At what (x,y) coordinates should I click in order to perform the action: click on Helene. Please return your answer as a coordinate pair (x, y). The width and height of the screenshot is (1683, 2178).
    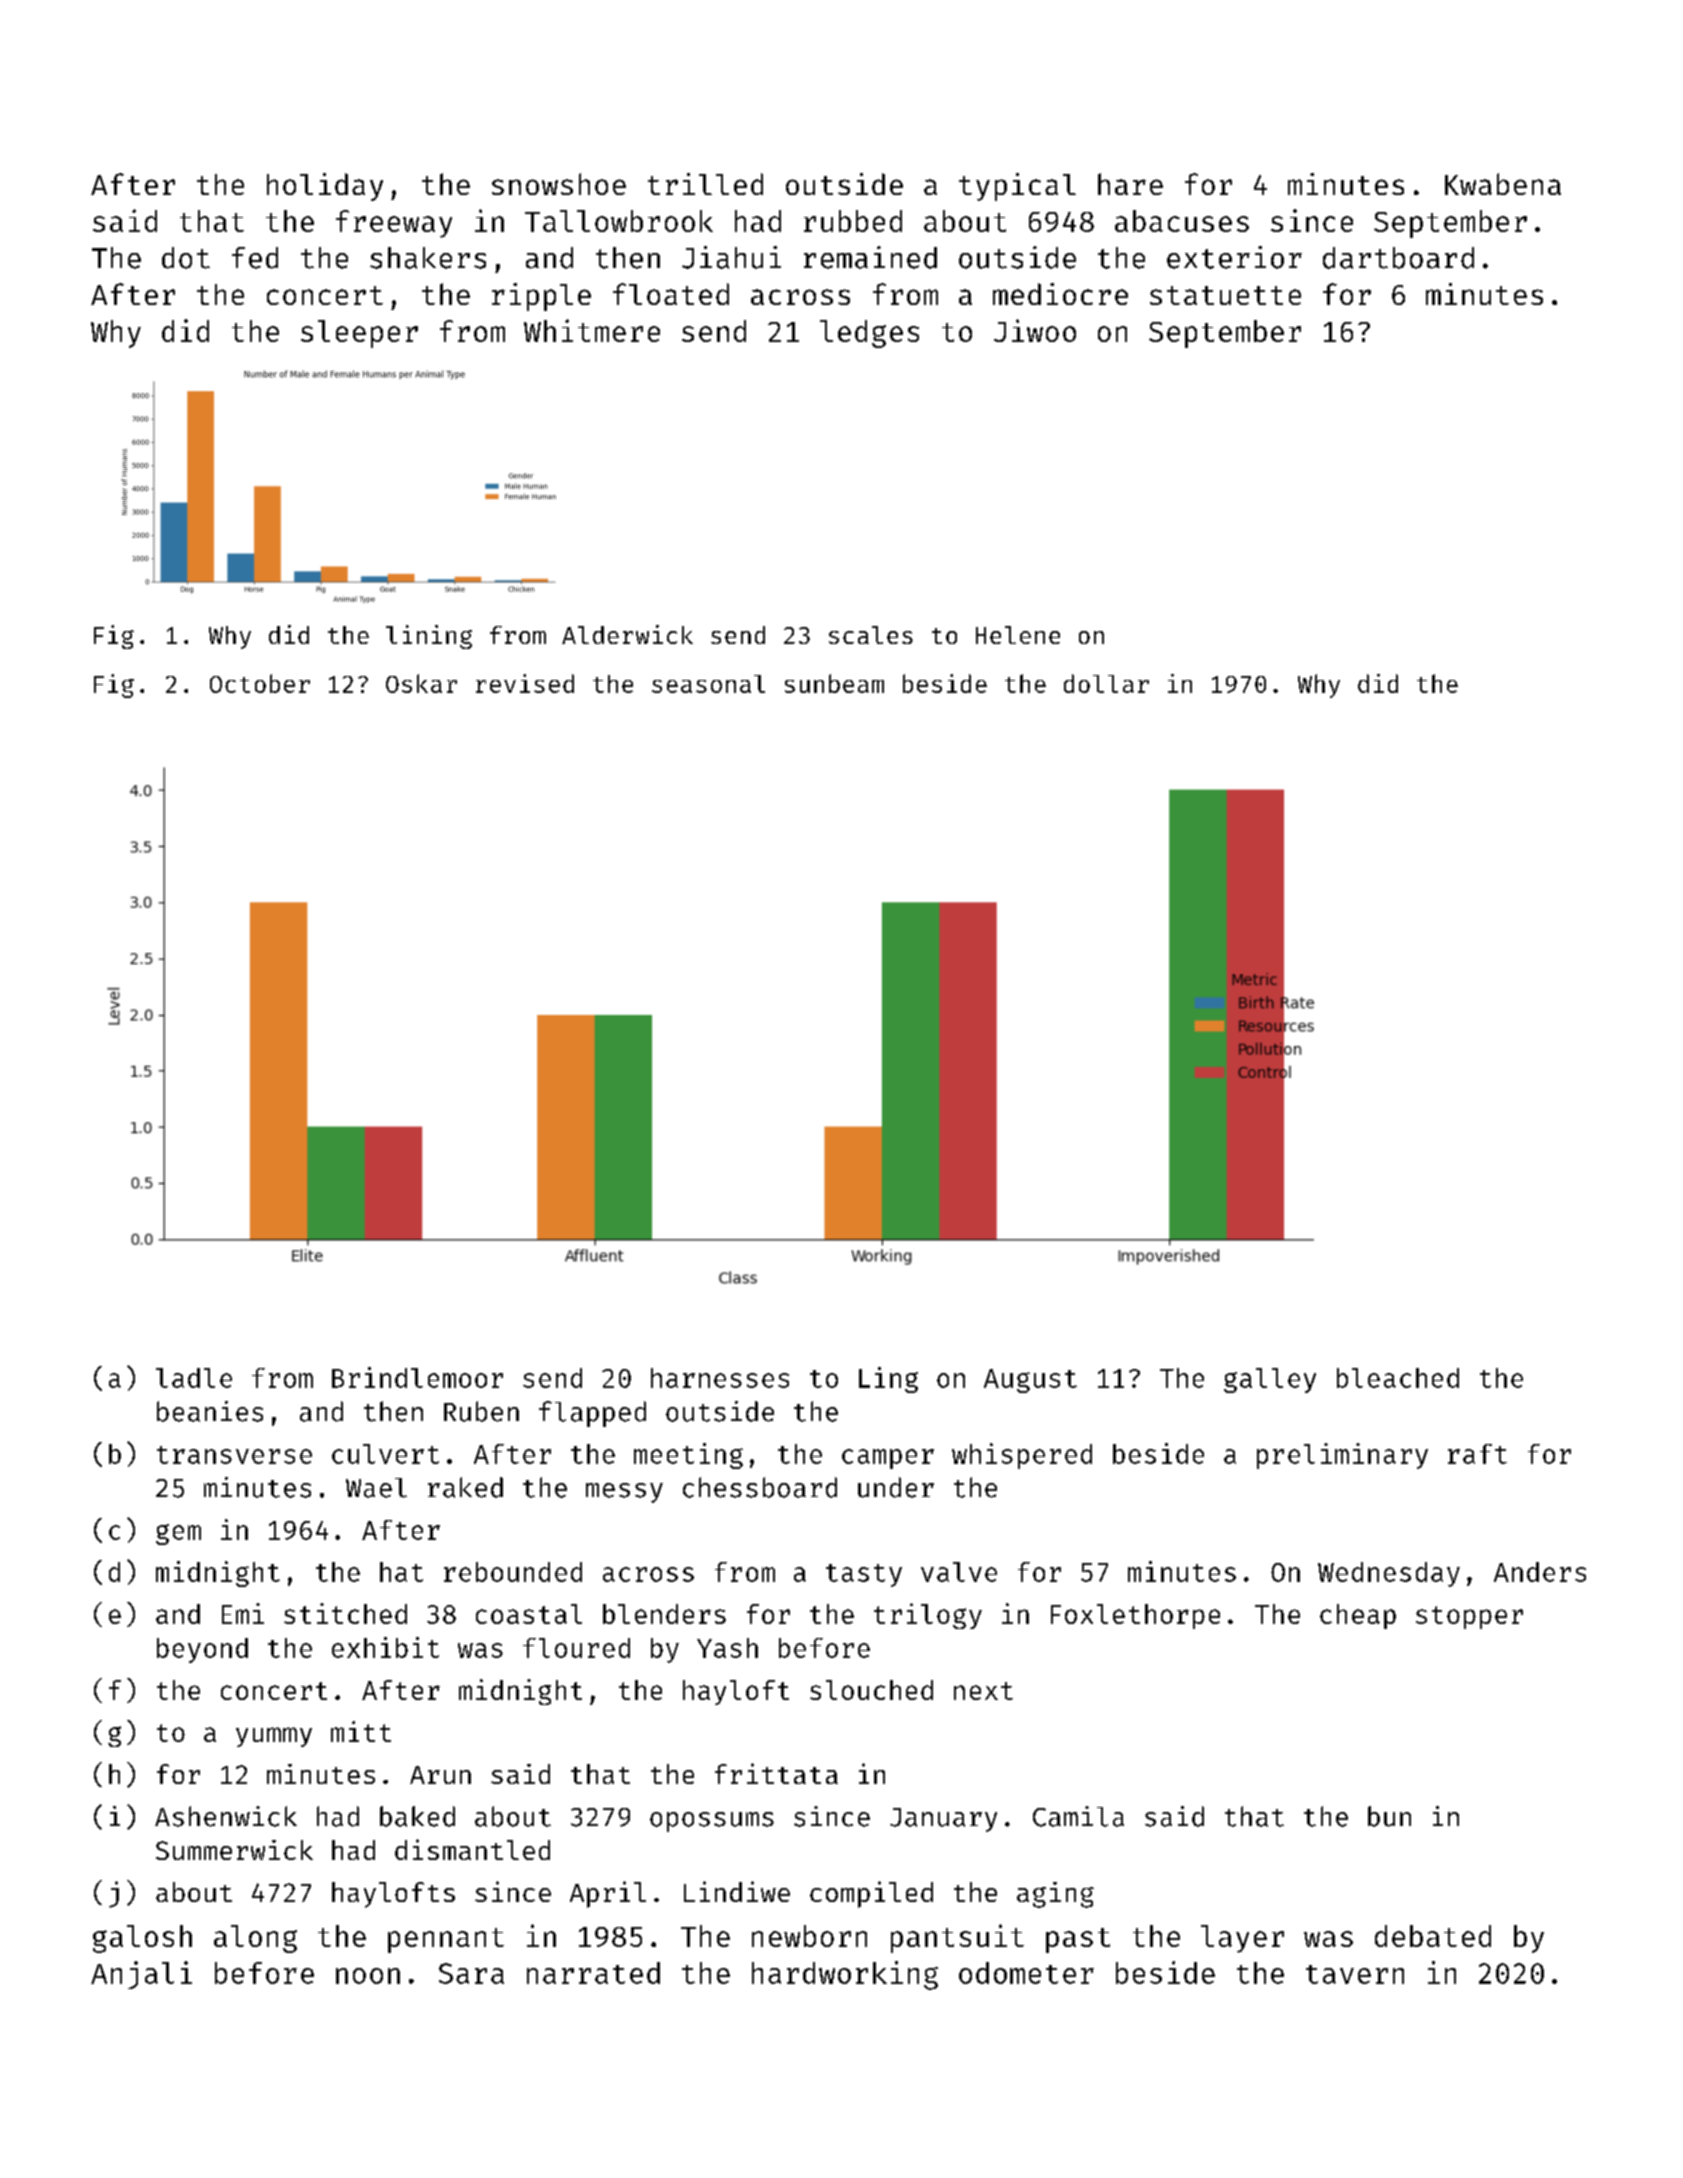
    Looking at the image, I should click on (1018, 635).
